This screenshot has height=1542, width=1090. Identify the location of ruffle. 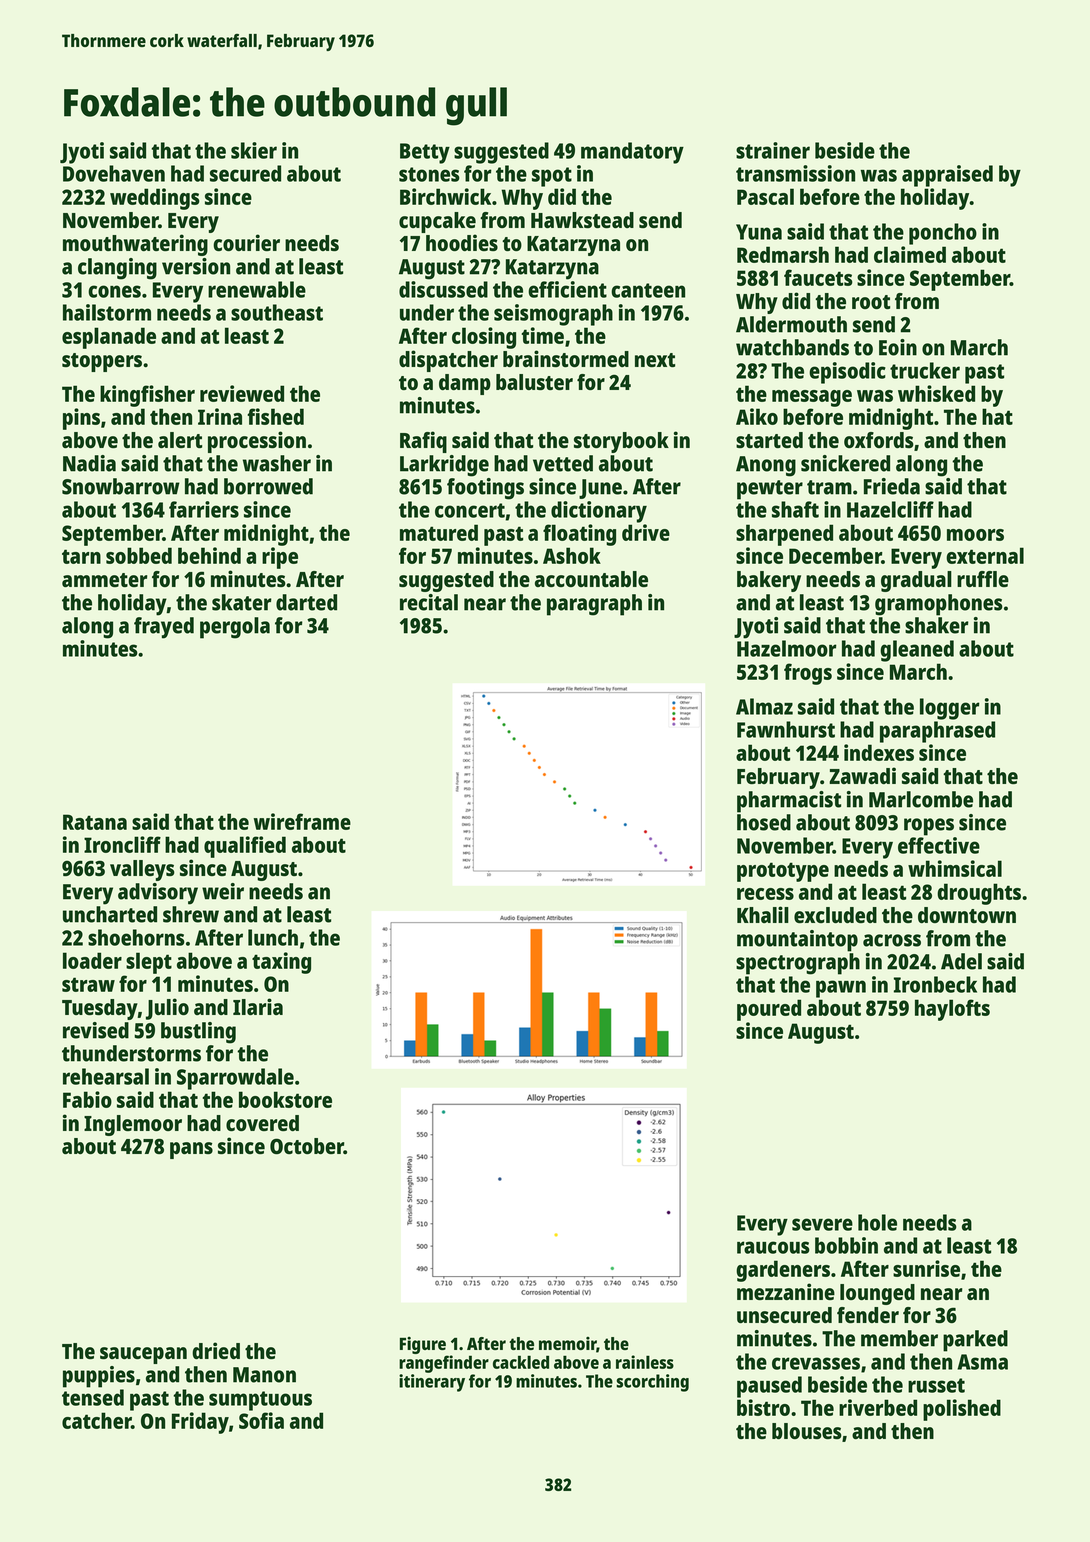
(983, 579).
